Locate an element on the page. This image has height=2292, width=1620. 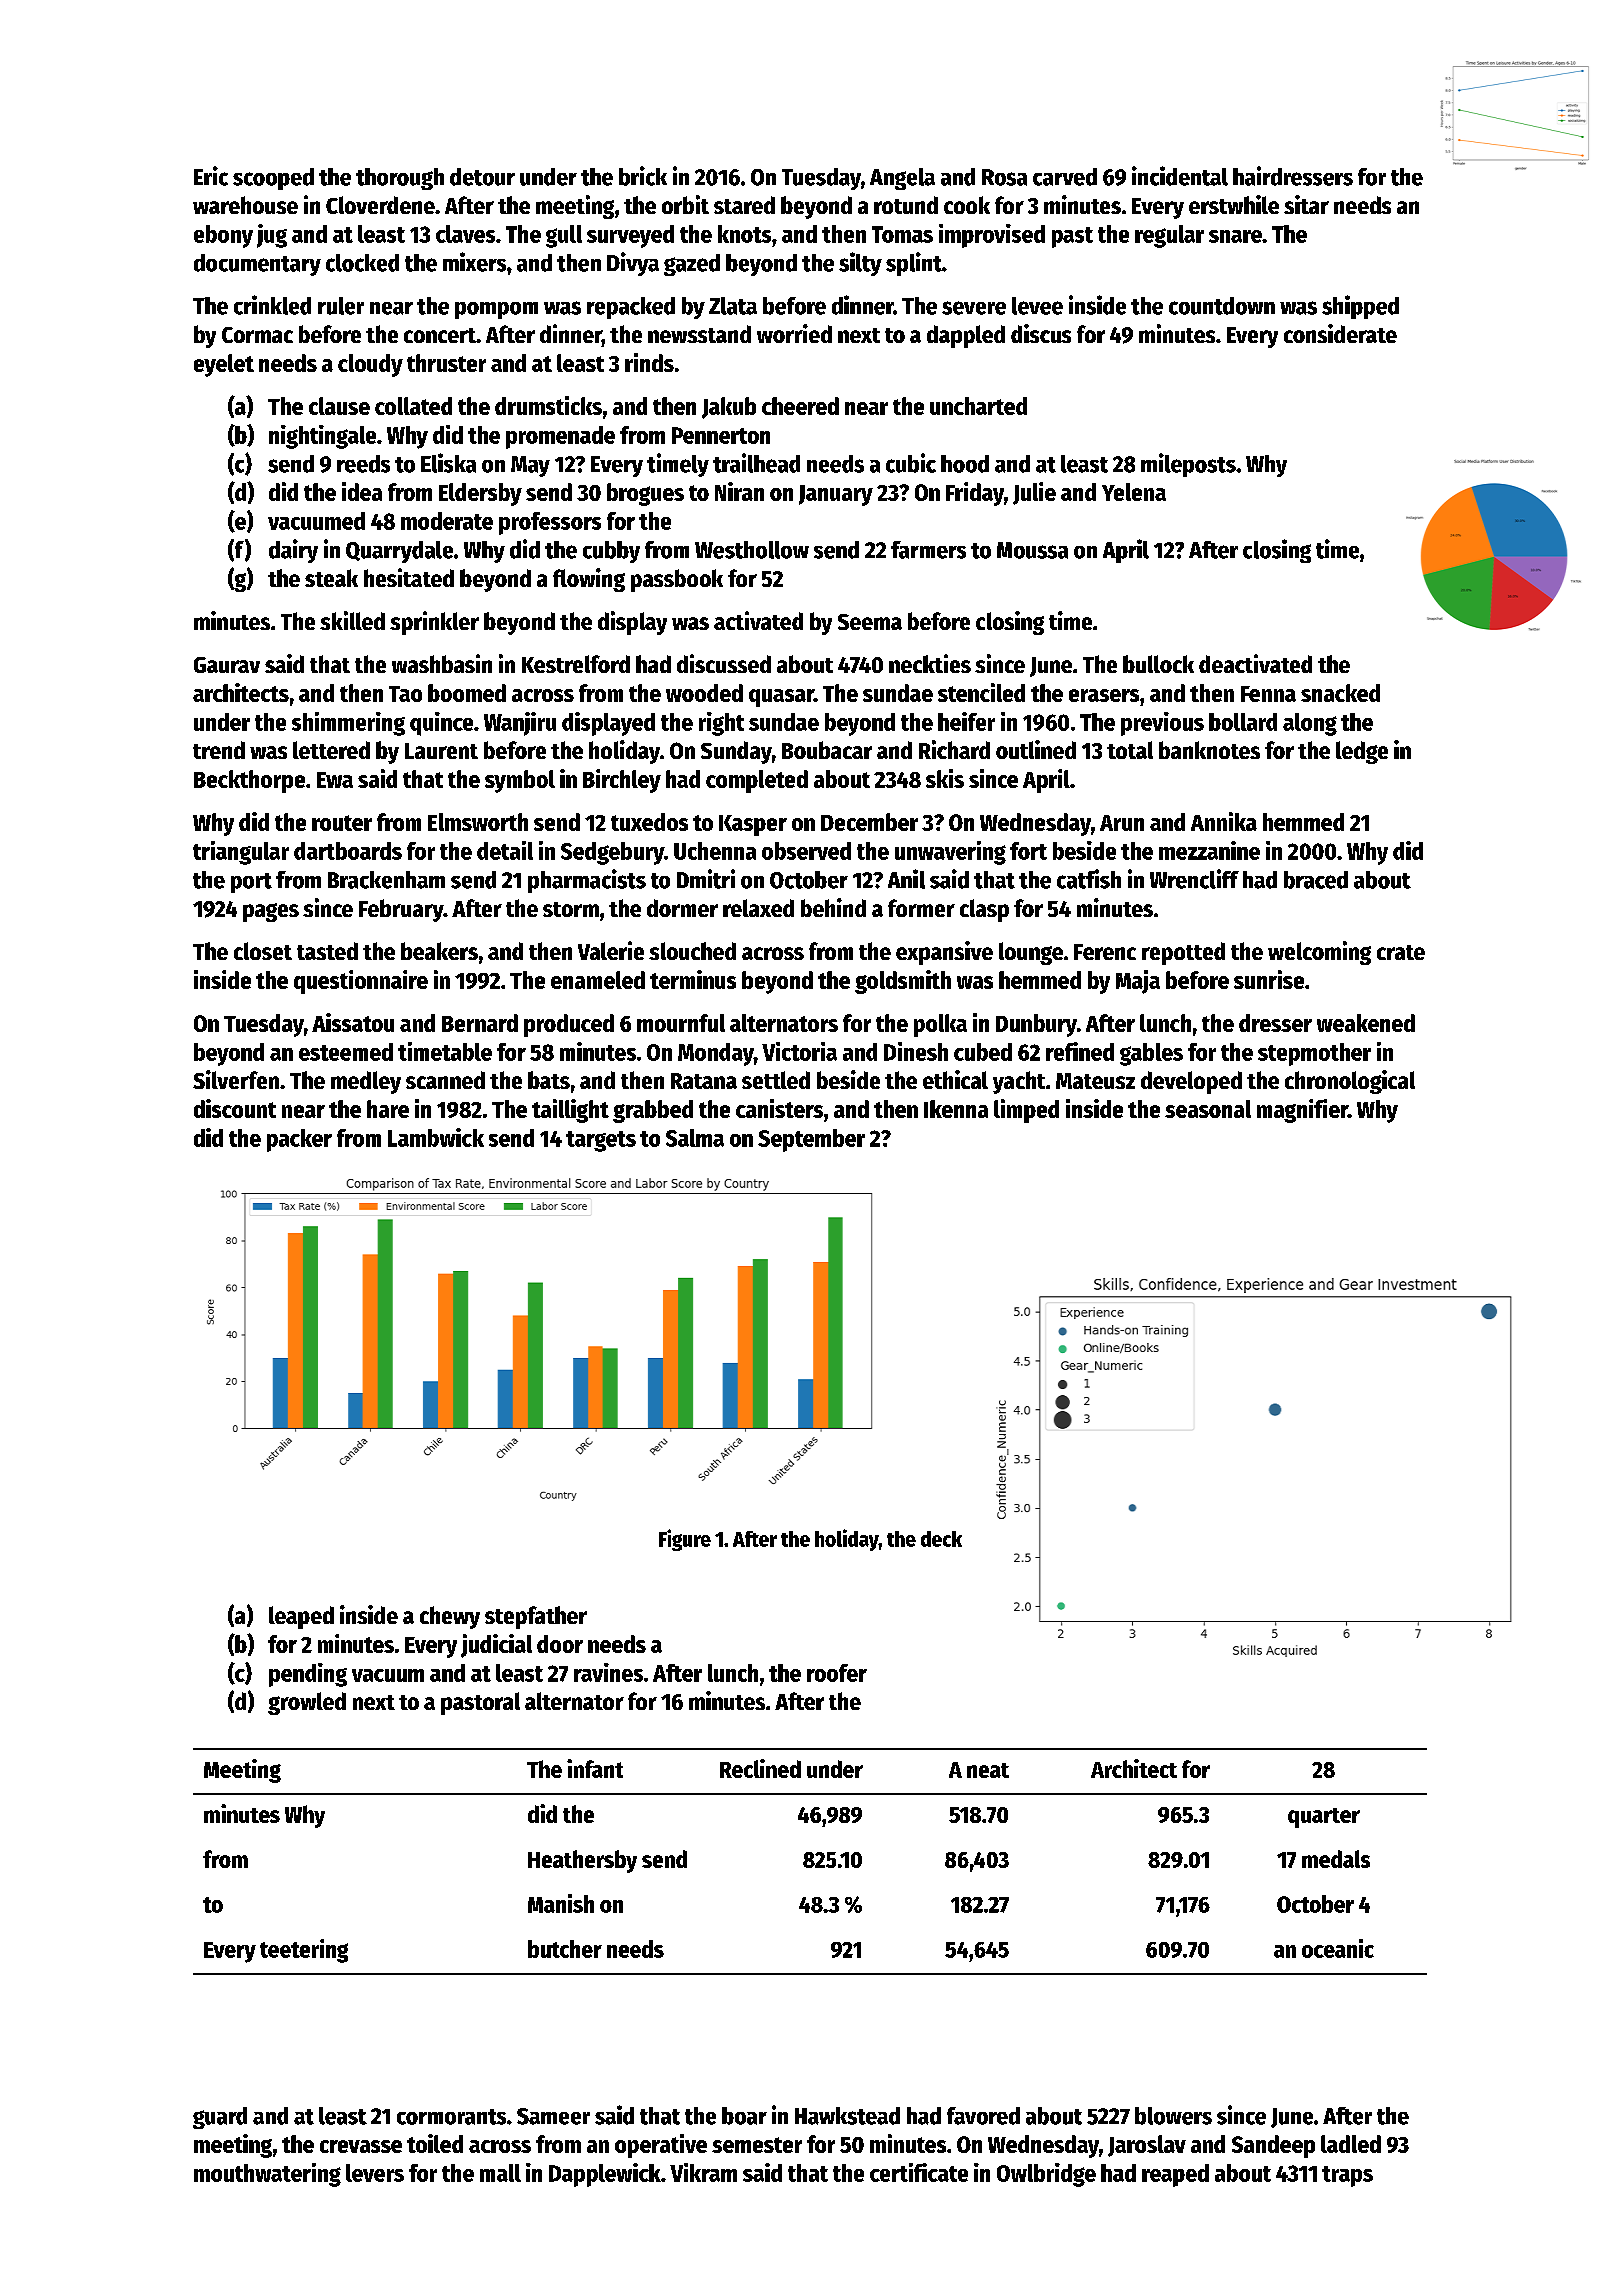
Angela is located at coordinates (902, 179).
